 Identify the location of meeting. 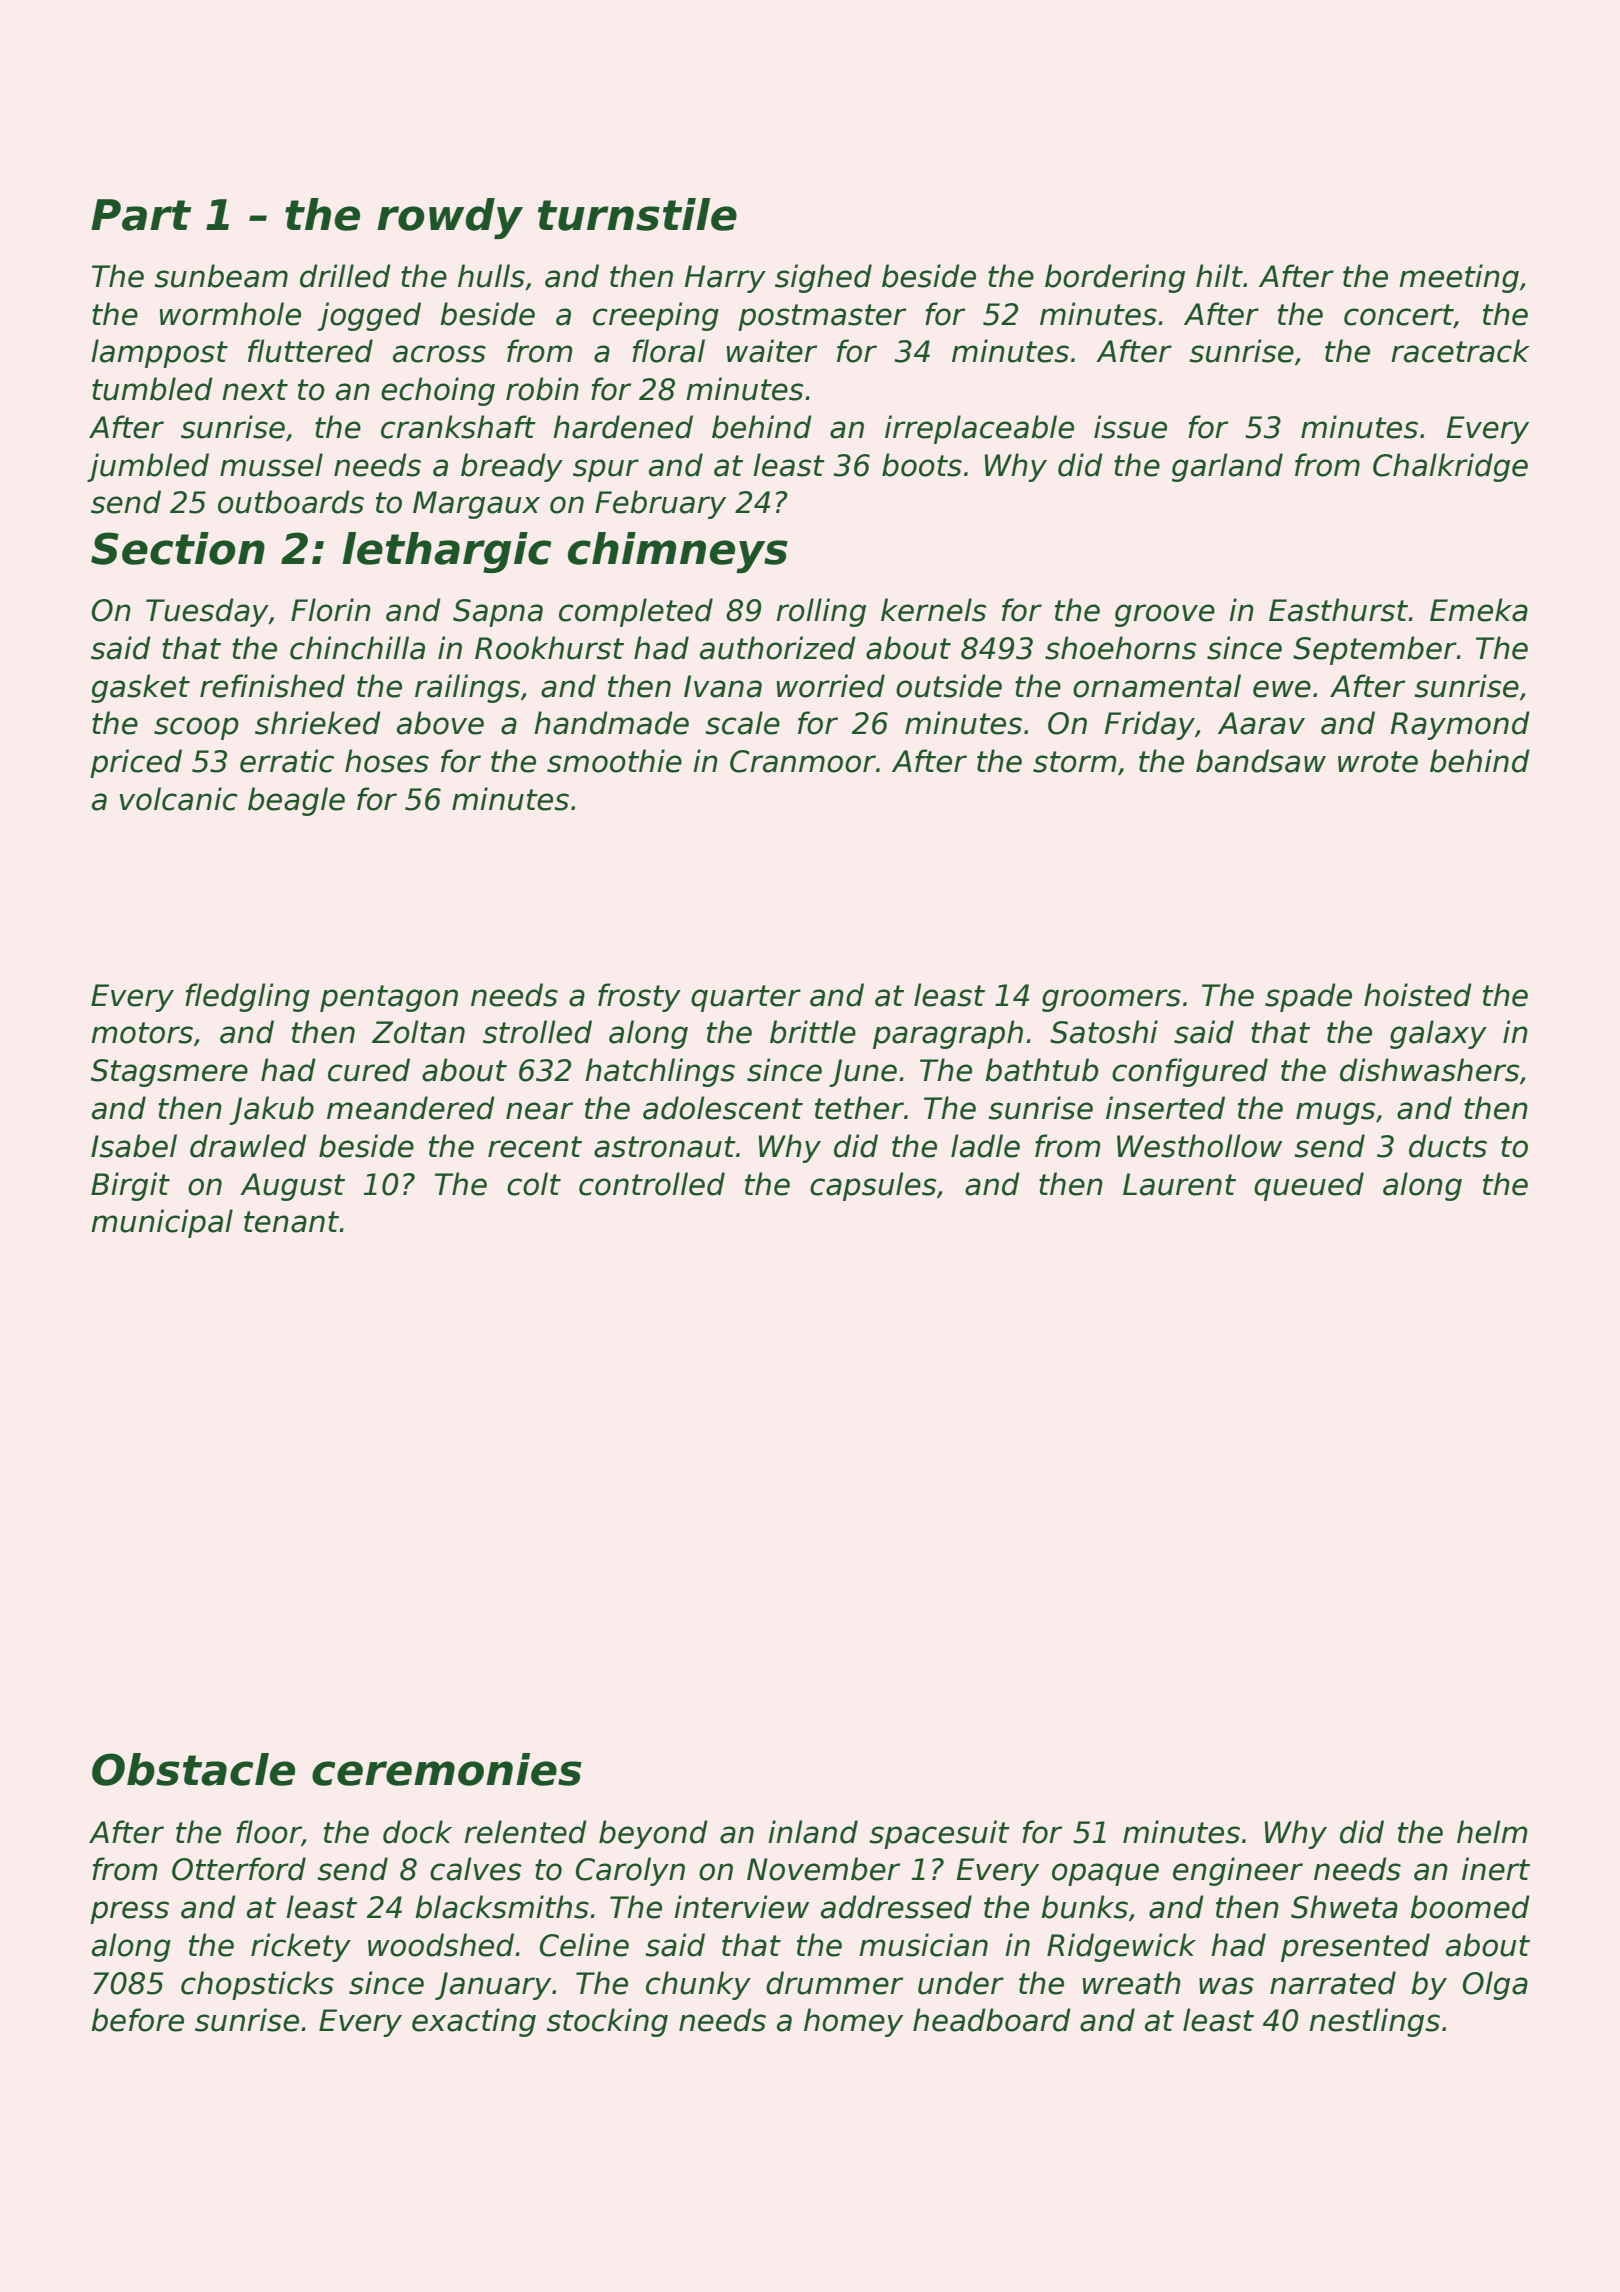
(1459, 278).
